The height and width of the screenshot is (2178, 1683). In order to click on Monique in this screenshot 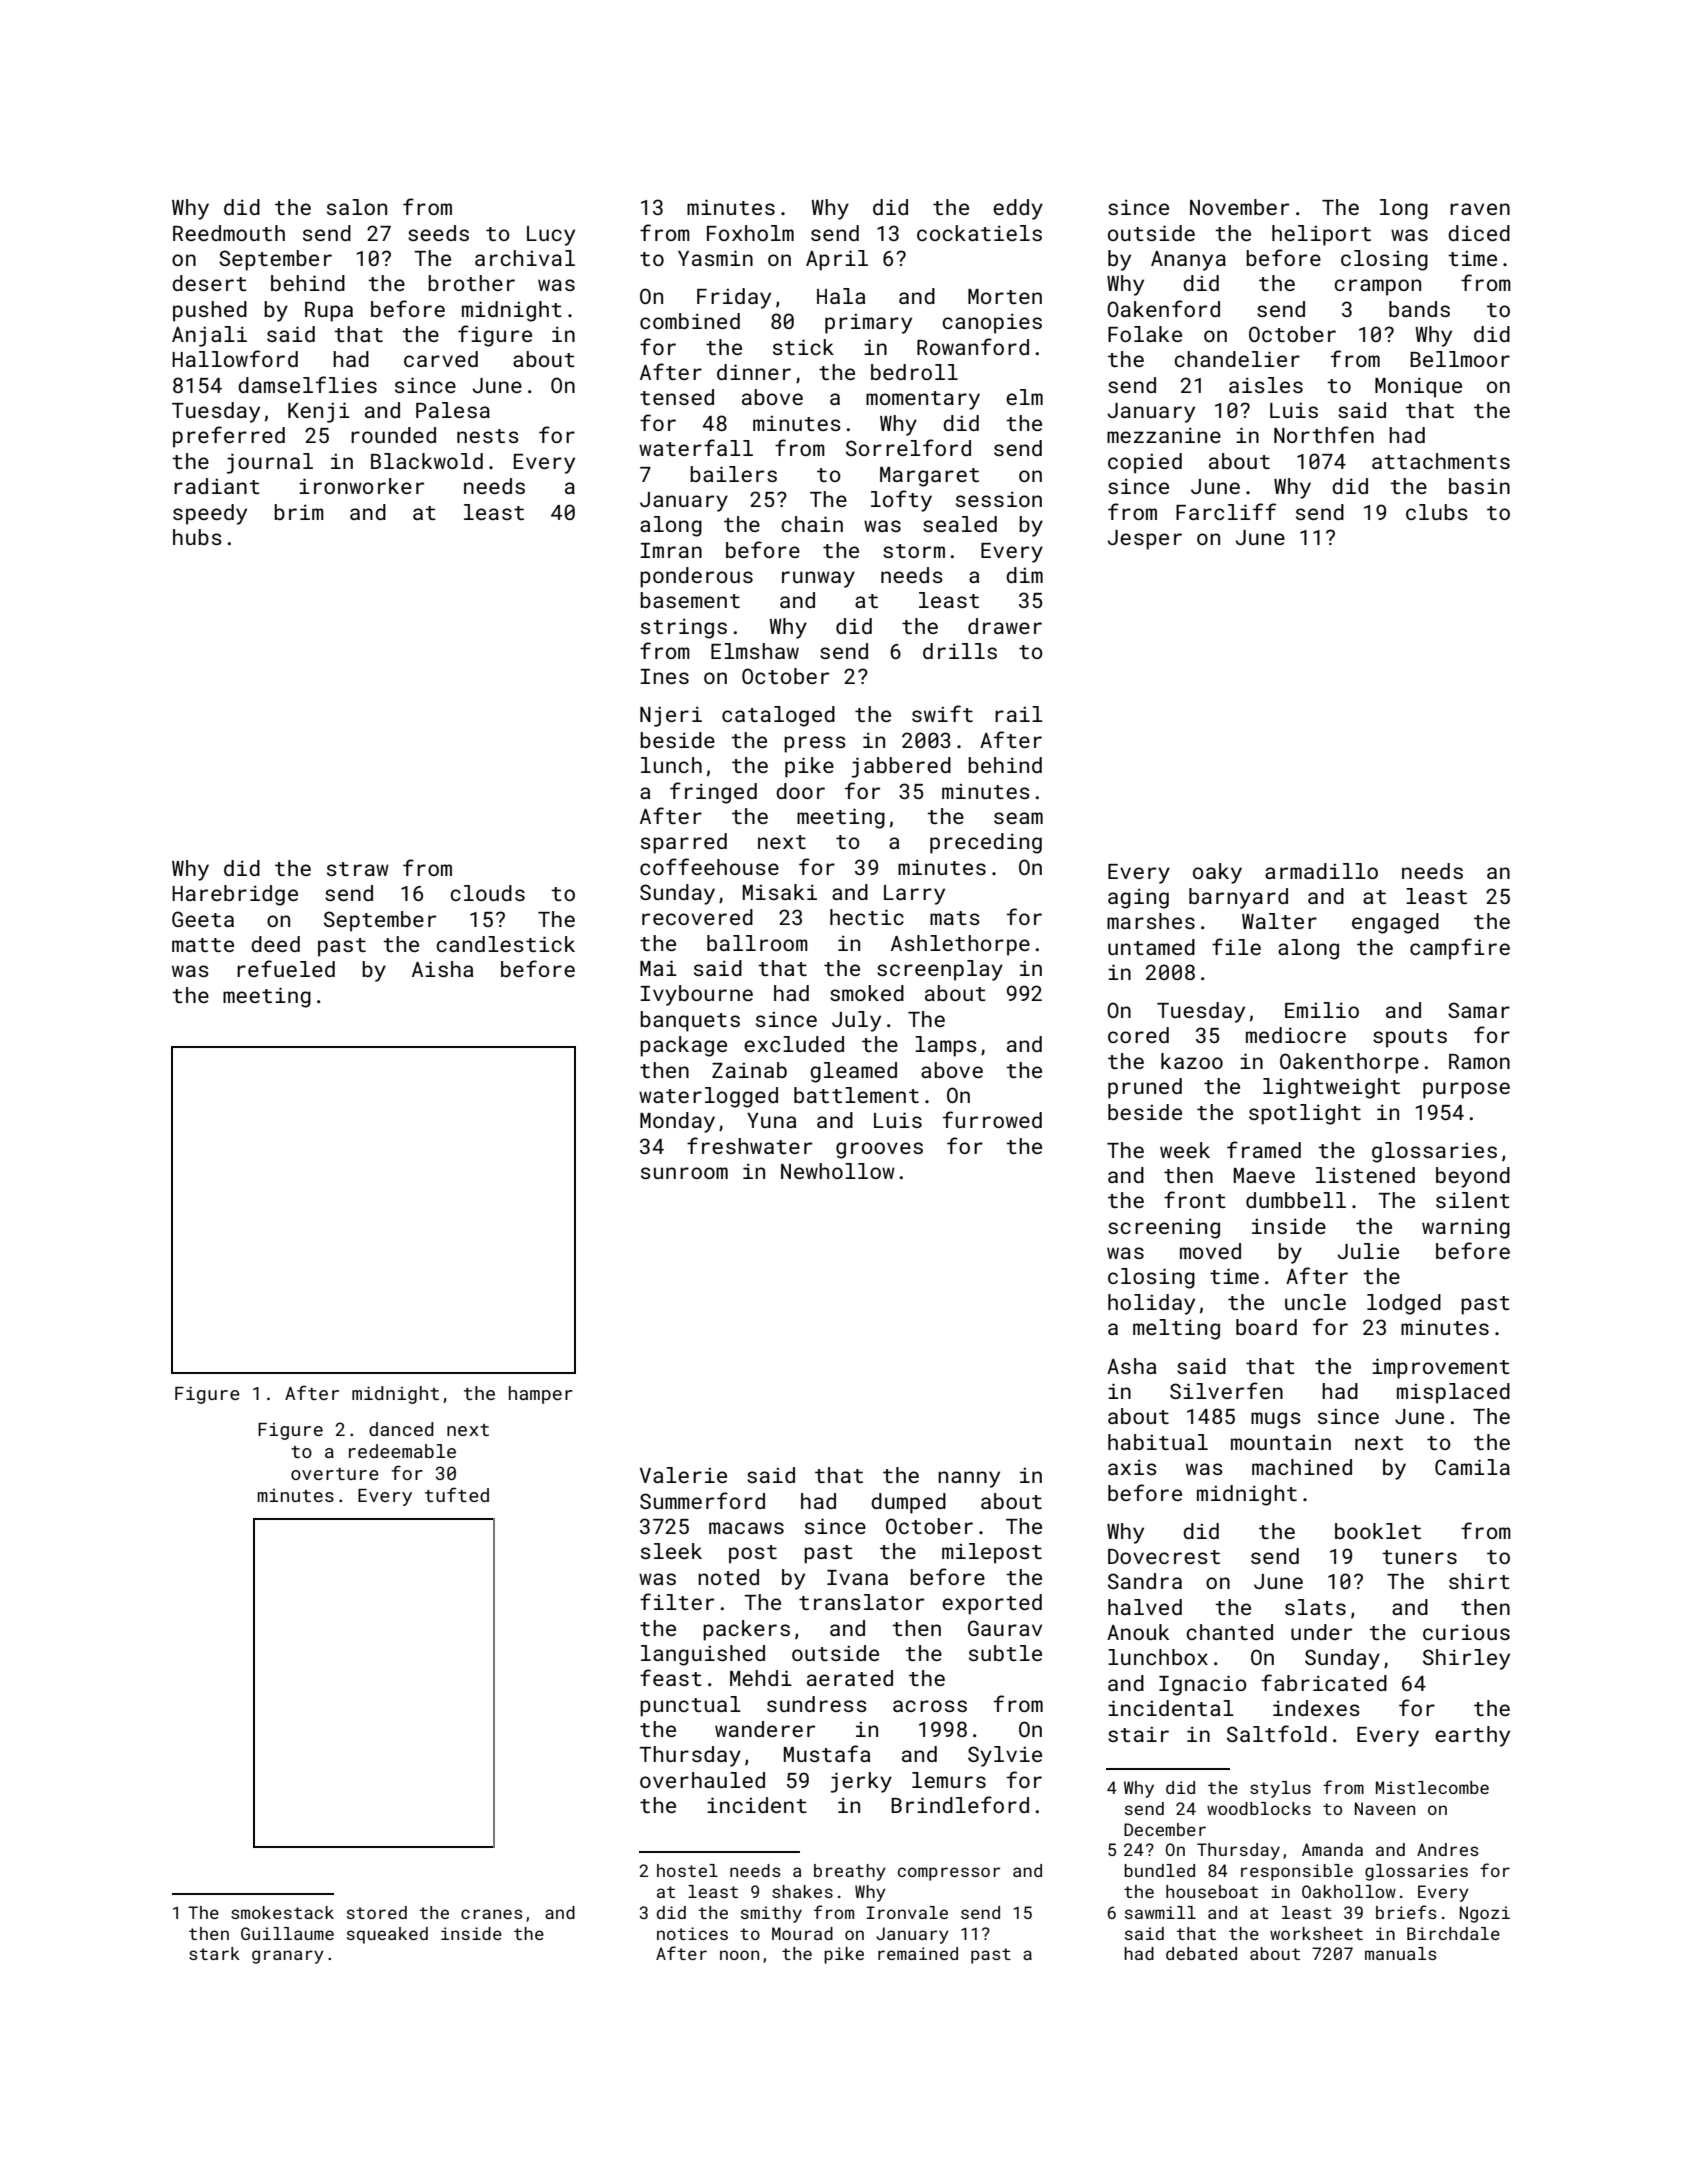, I will do `click(1418, 387)`.
